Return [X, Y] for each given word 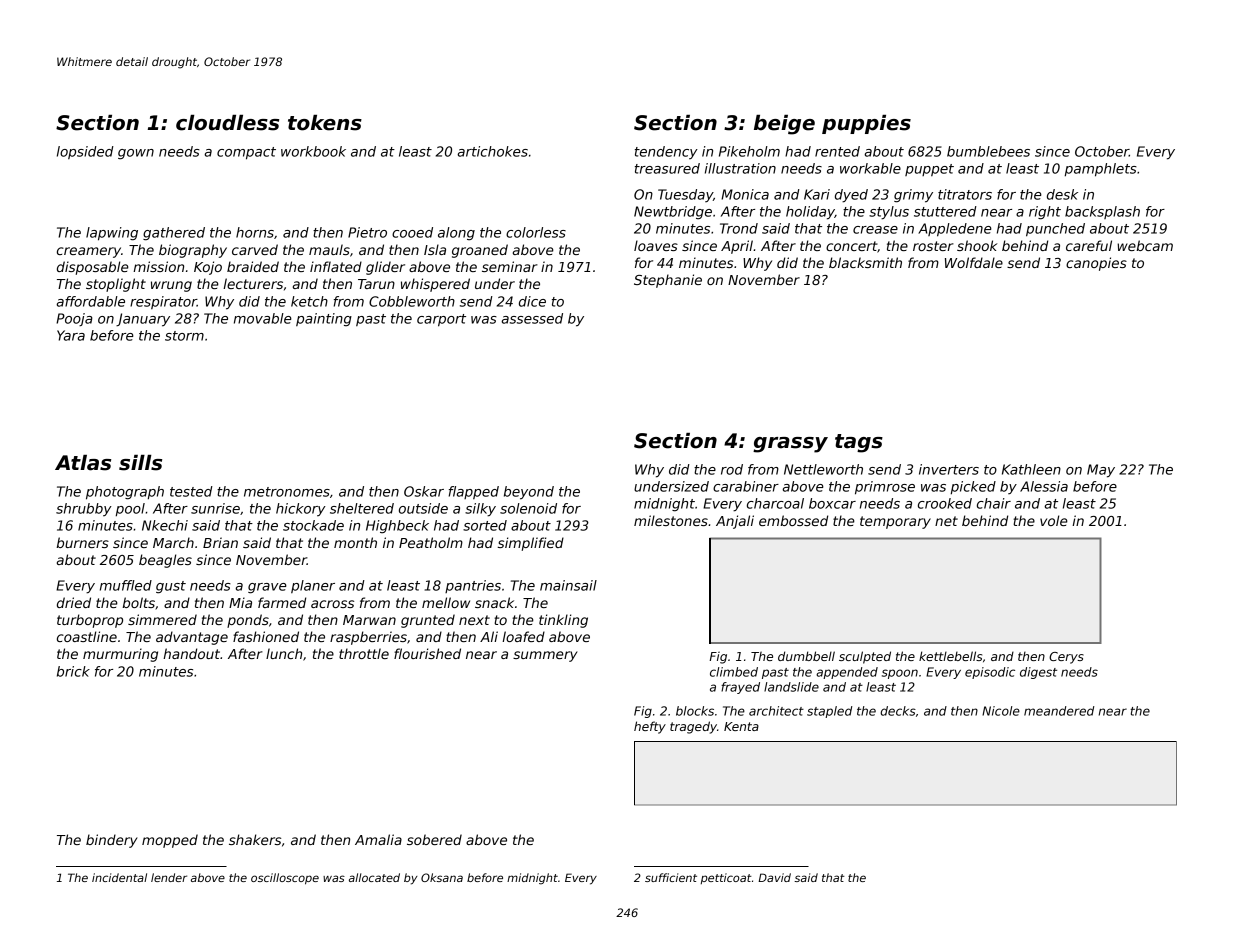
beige [784, 125]
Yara [71, 335]
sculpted [865, 657]
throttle [364, 653]
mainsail [568, 585]
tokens [325, 123]
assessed [532, 318]
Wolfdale [974, 262]
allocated [374, 877]
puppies [866, 124]
